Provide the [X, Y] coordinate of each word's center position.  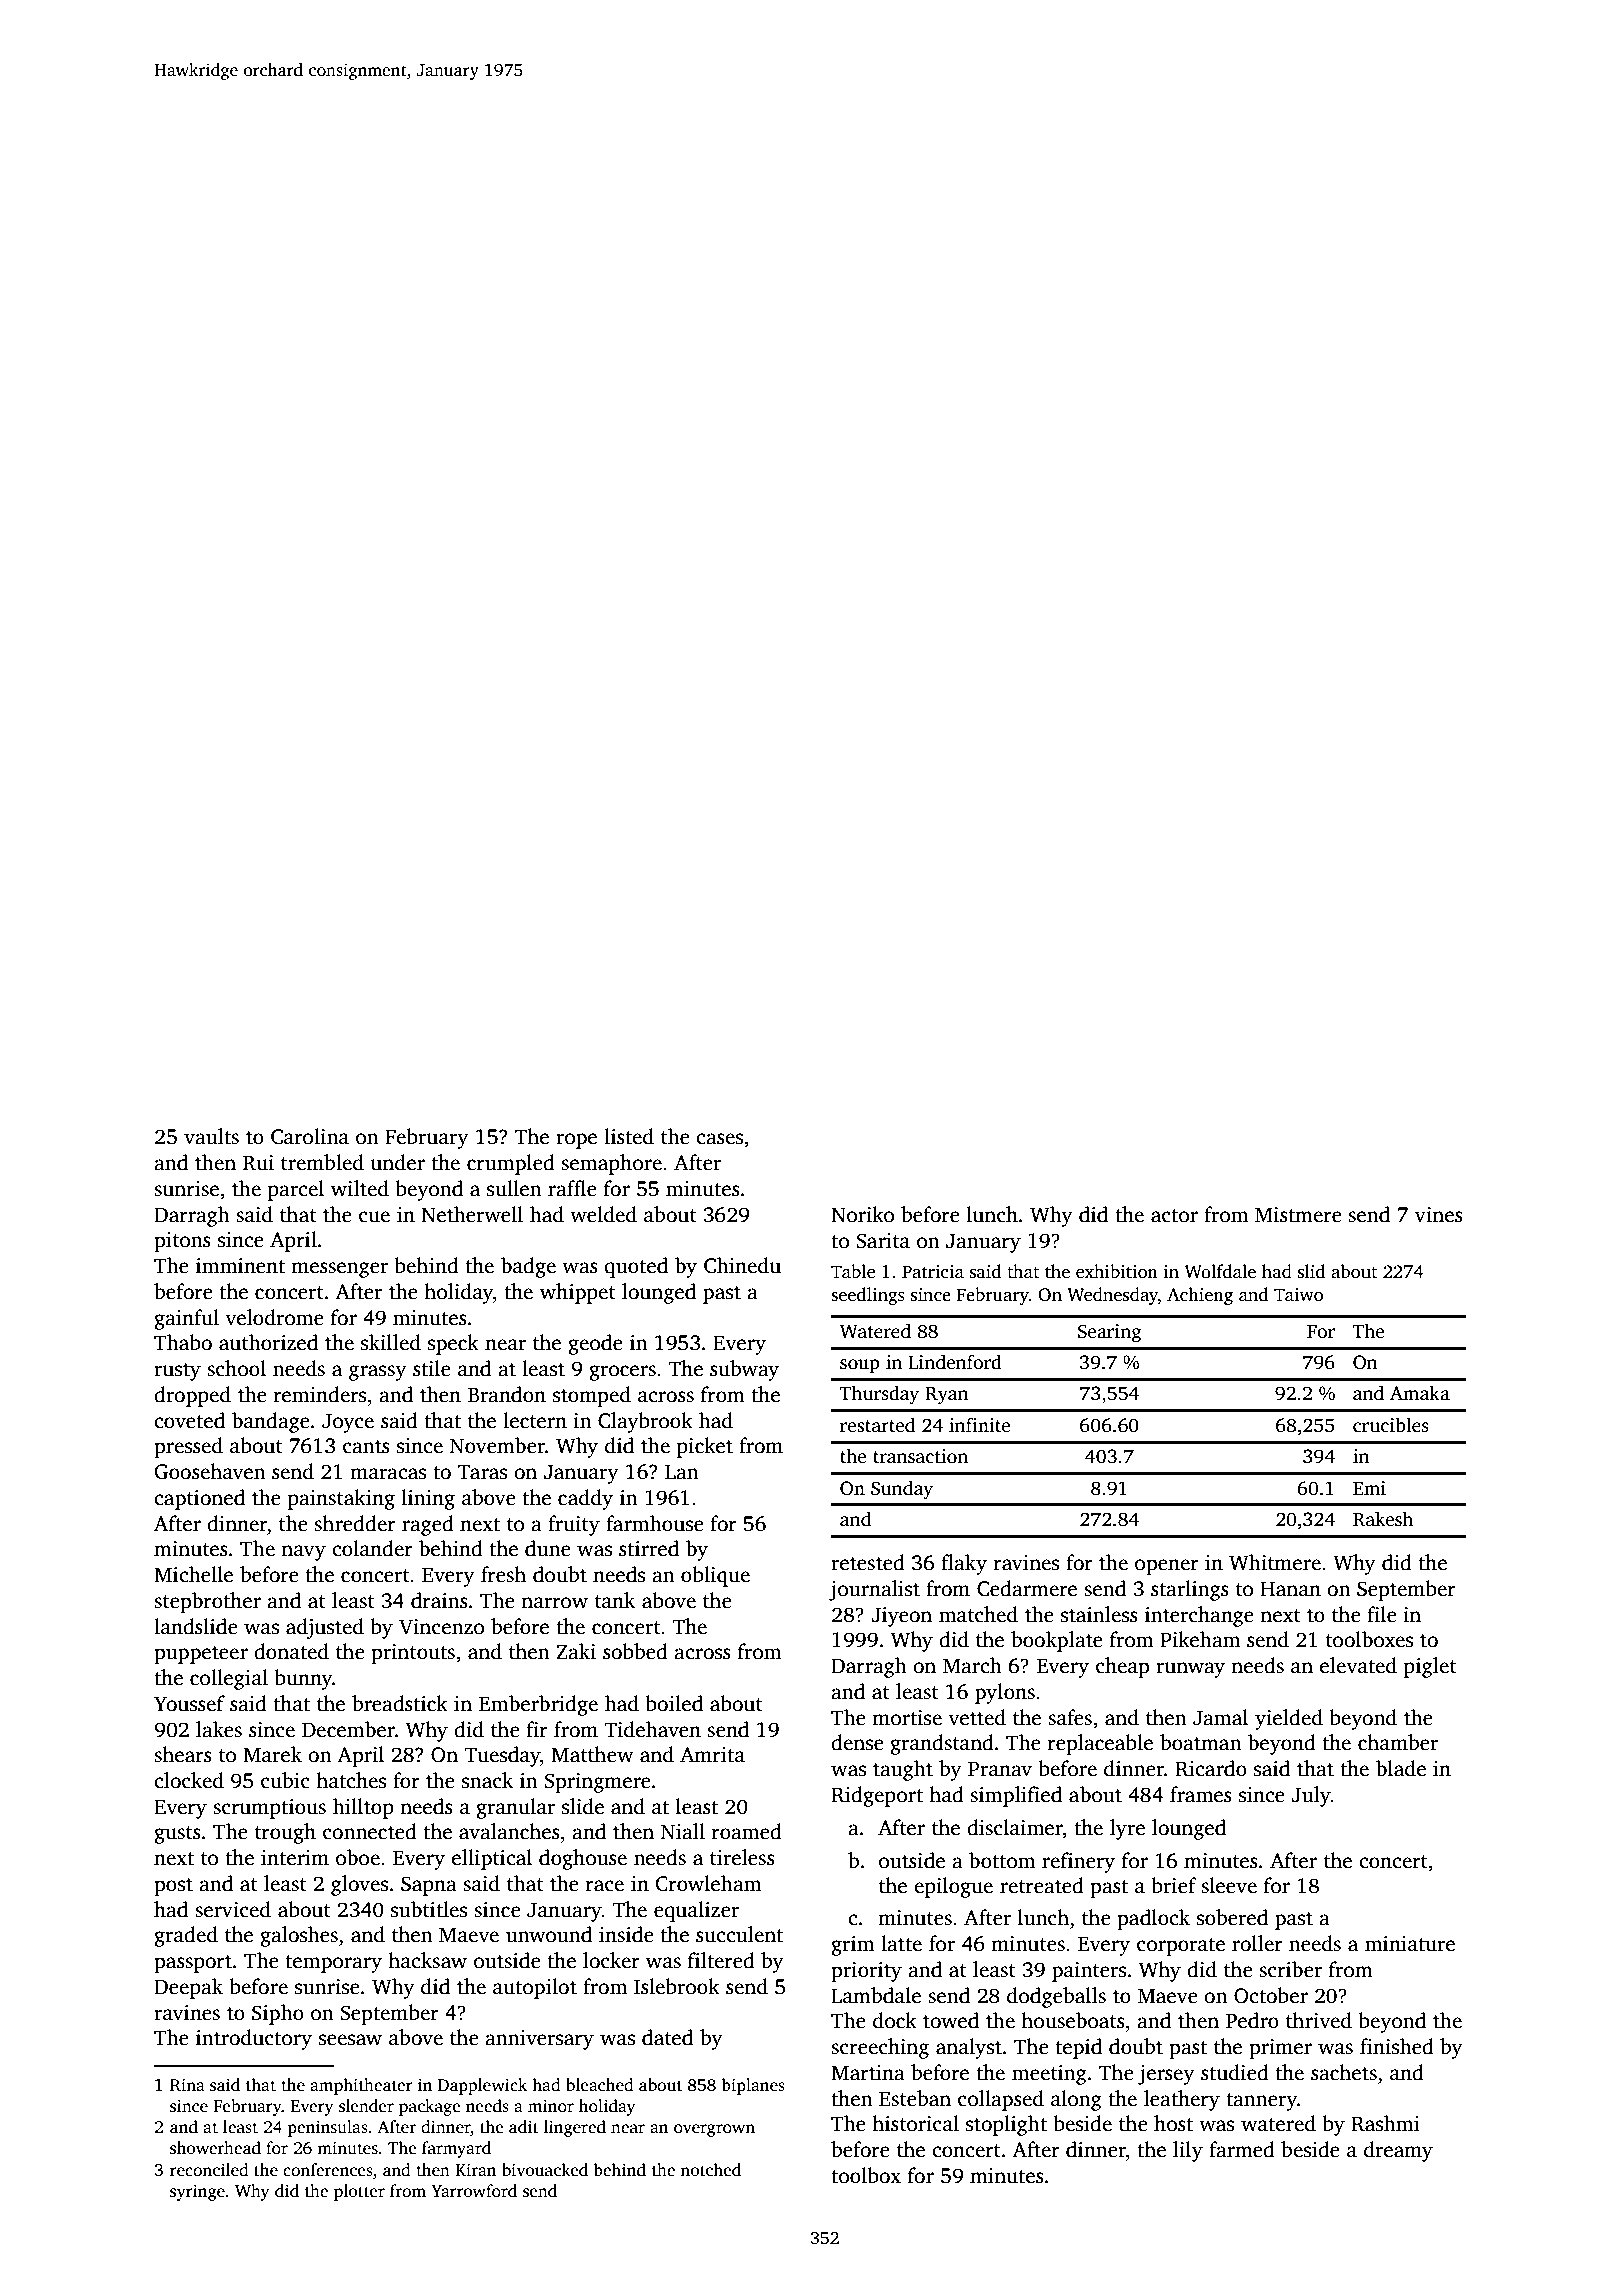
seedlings [868, 1296]
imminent [240, 1266]
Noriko [862, 1214]
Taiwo [1298, 1295]
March [972, 1665]
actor [1174, 1216]
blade [1401, 1768]
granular [515, 1808]
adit [524, 2127]
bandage [271, 1422]
